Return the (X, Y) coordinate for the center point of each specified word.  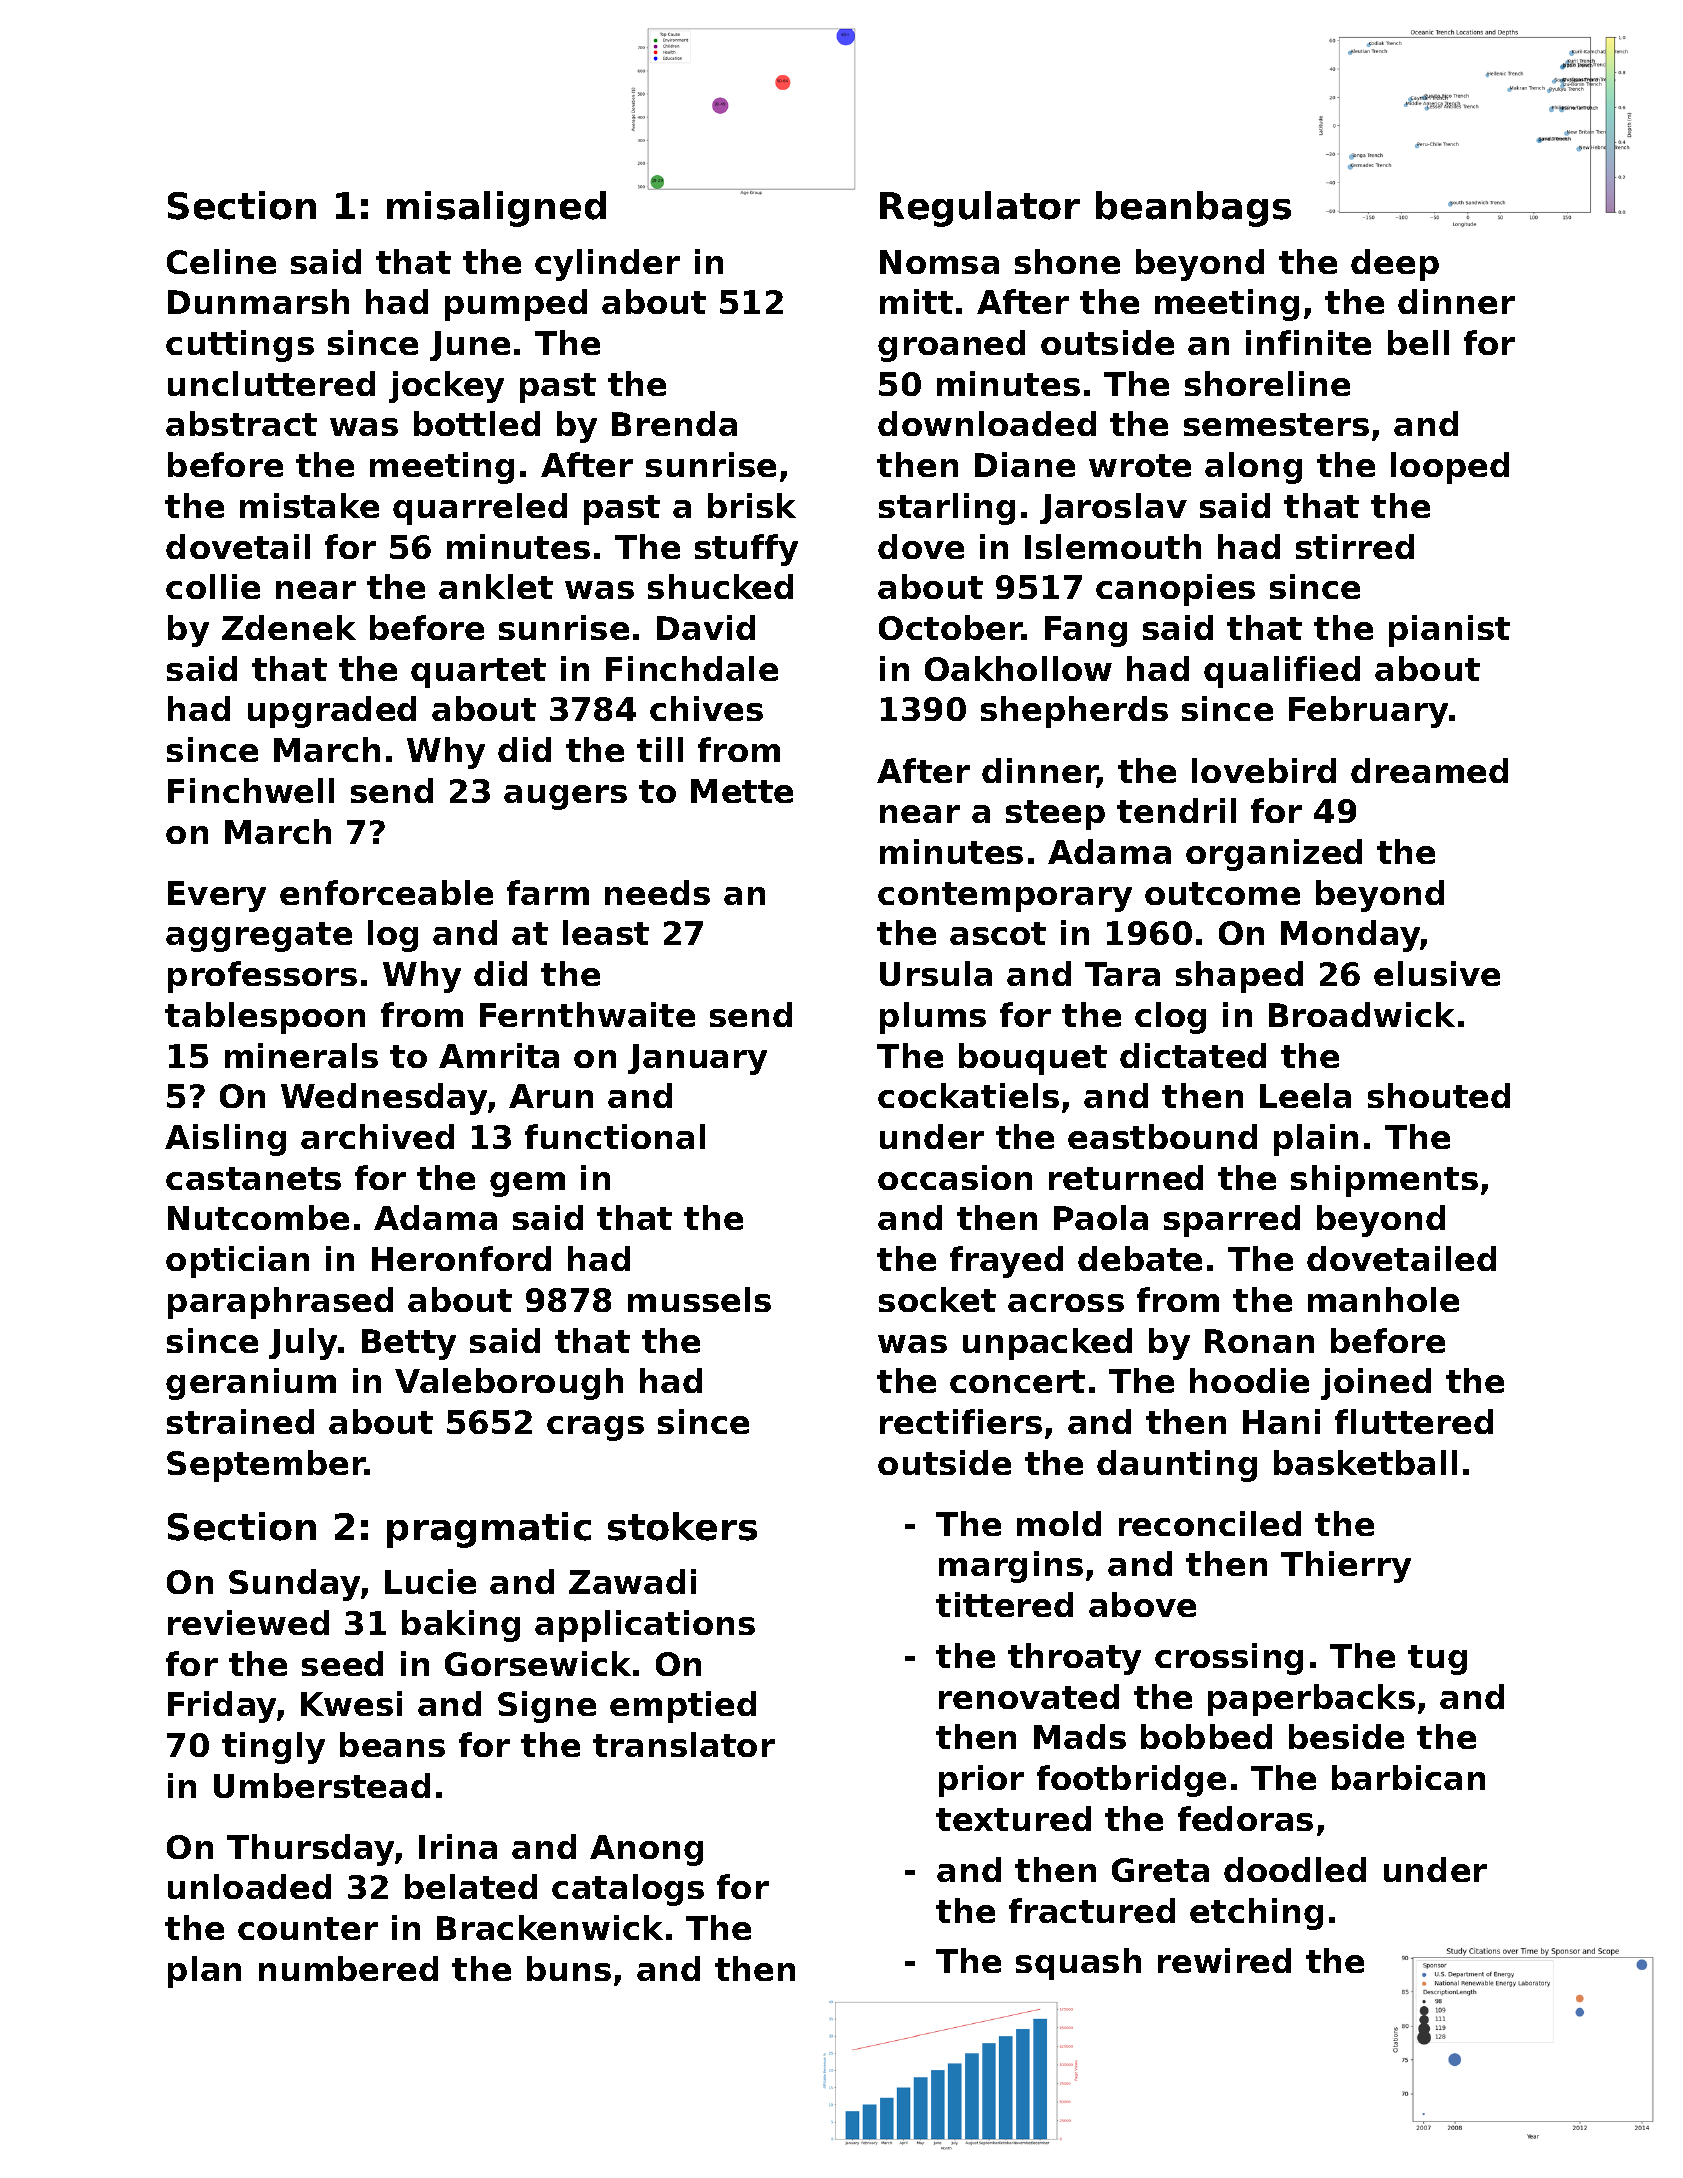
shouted (1439, 1095)
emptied (683, 1707)
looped (1450, 468)
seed (342, 1663)
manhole (1383, 1299)
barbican (1408, 1777)
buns (569, 1968)
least (606, 932)
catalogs (628, 1890)
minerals (301, 1055)
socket (937, 1299)
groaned (951, 346)
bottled (477, 423)
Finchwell (251, 790)
